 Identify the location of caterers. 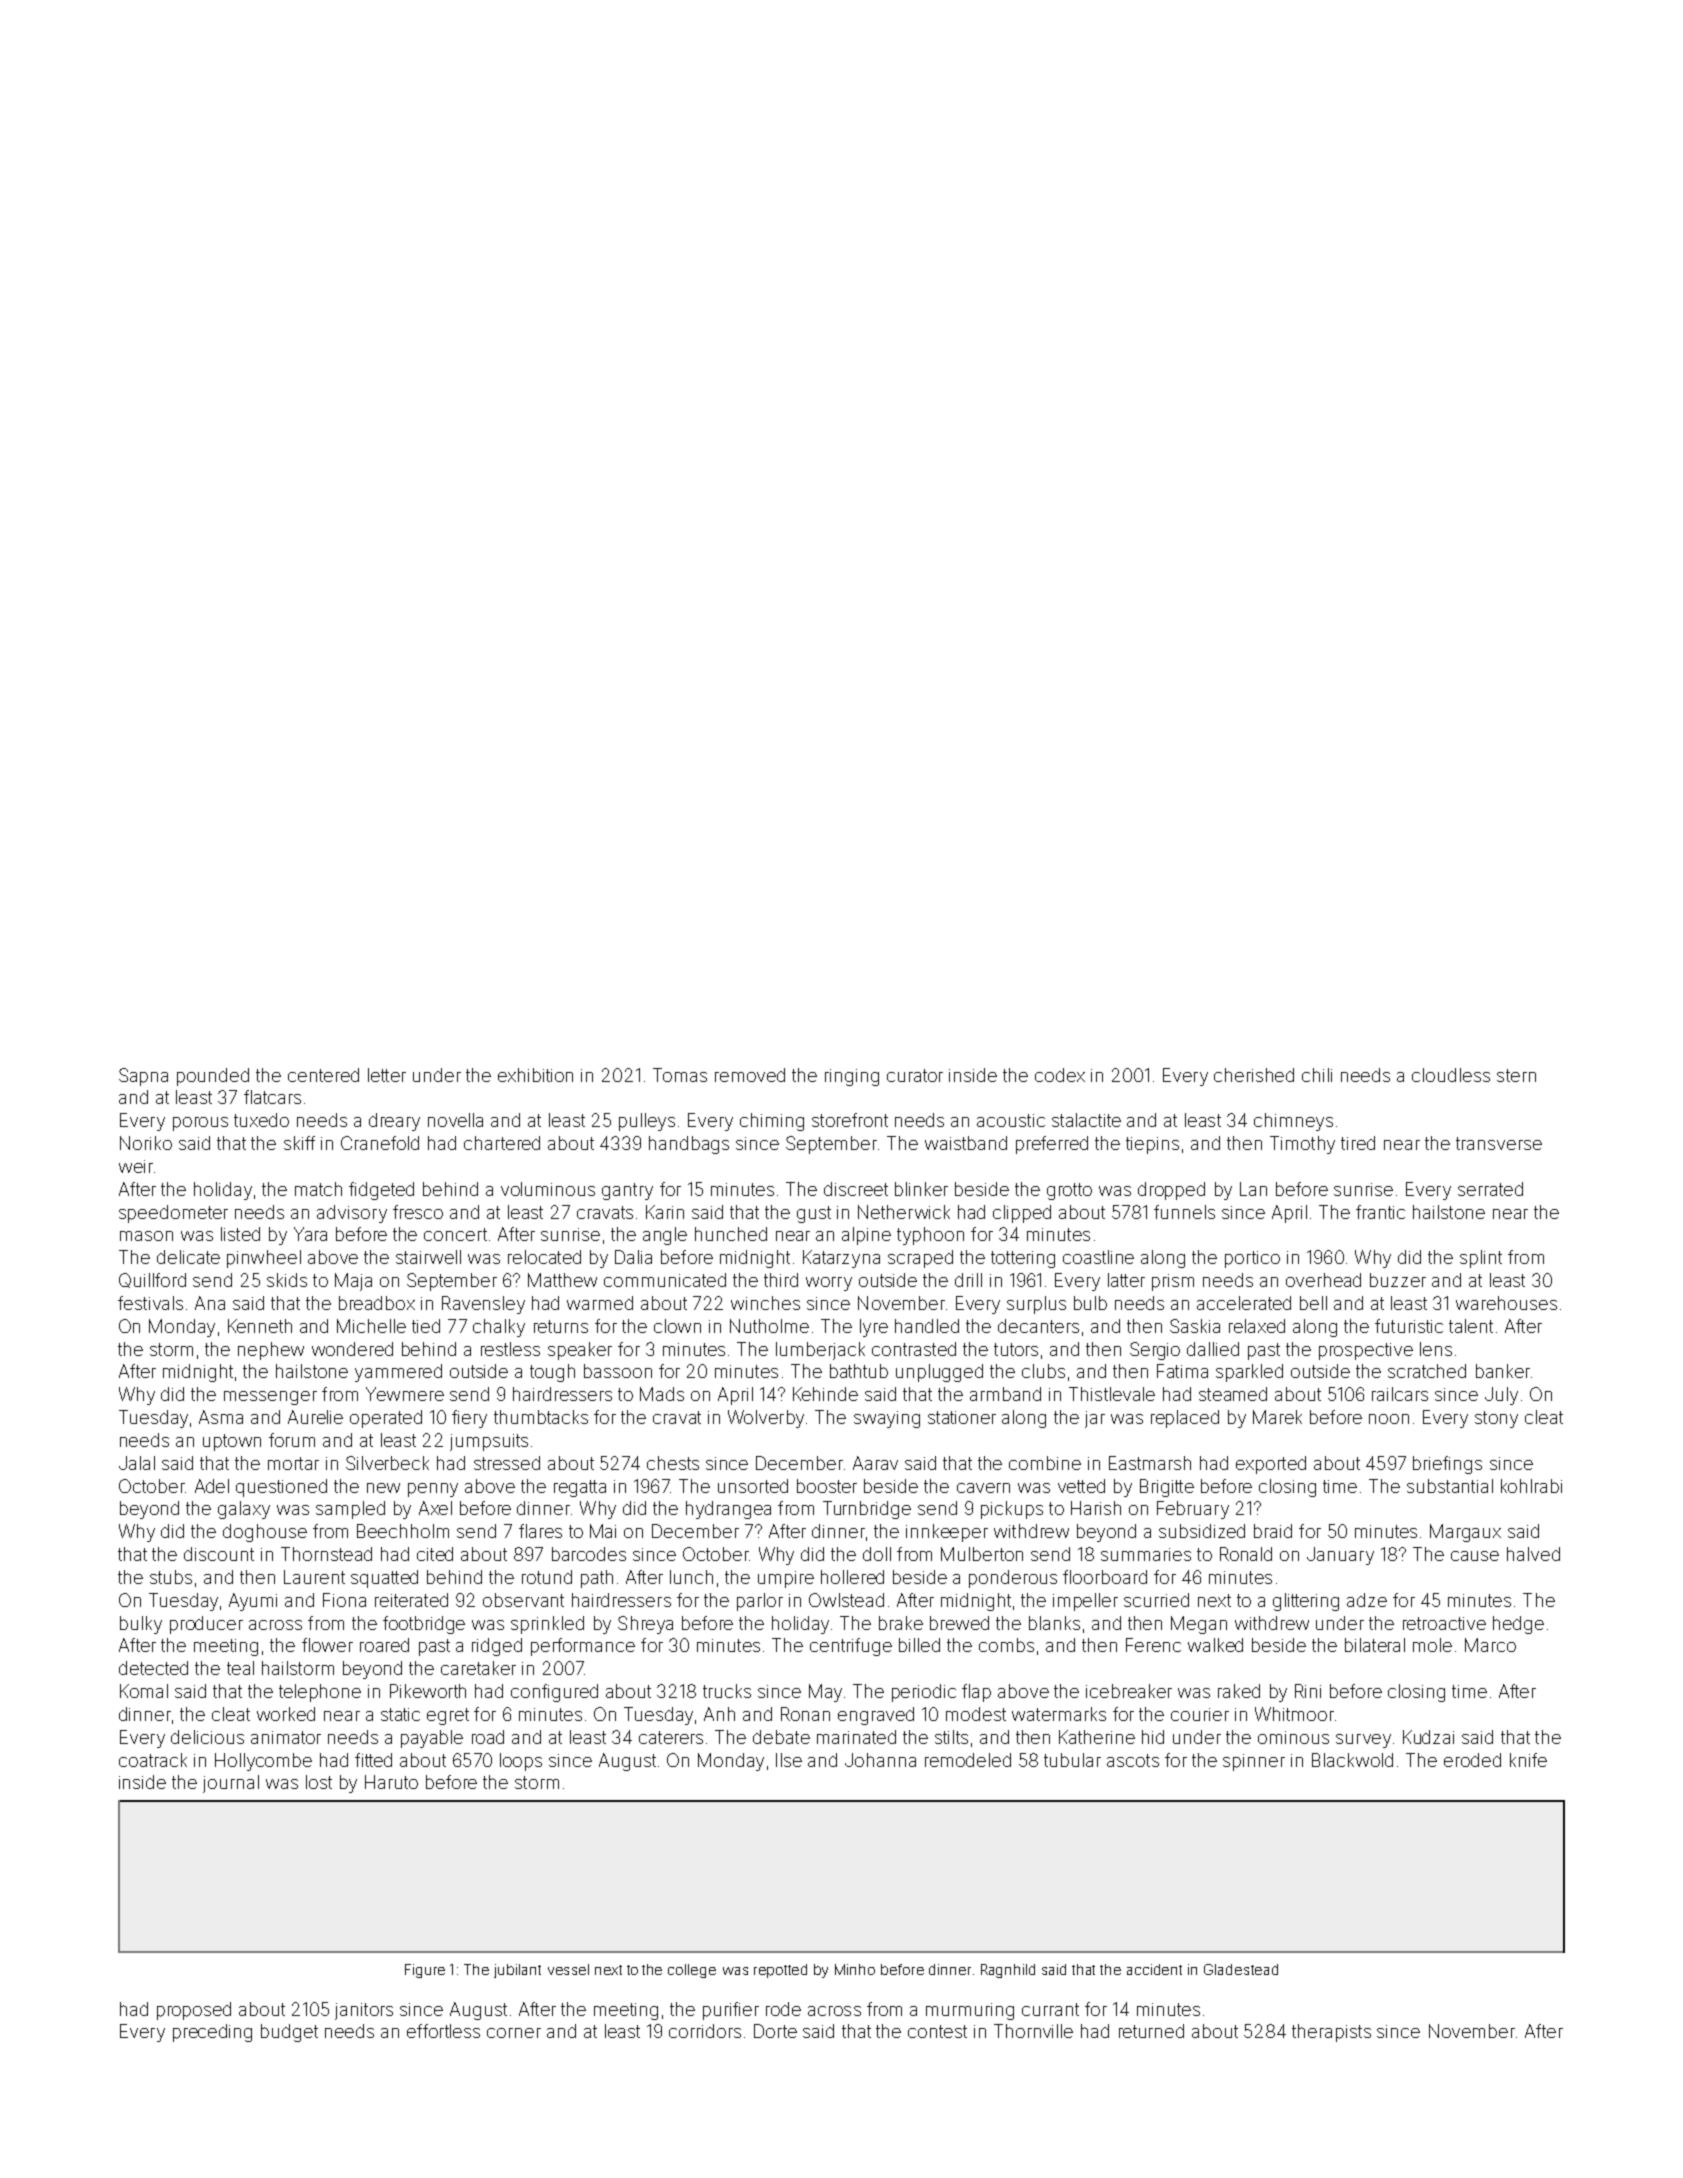
(671, 1737).
